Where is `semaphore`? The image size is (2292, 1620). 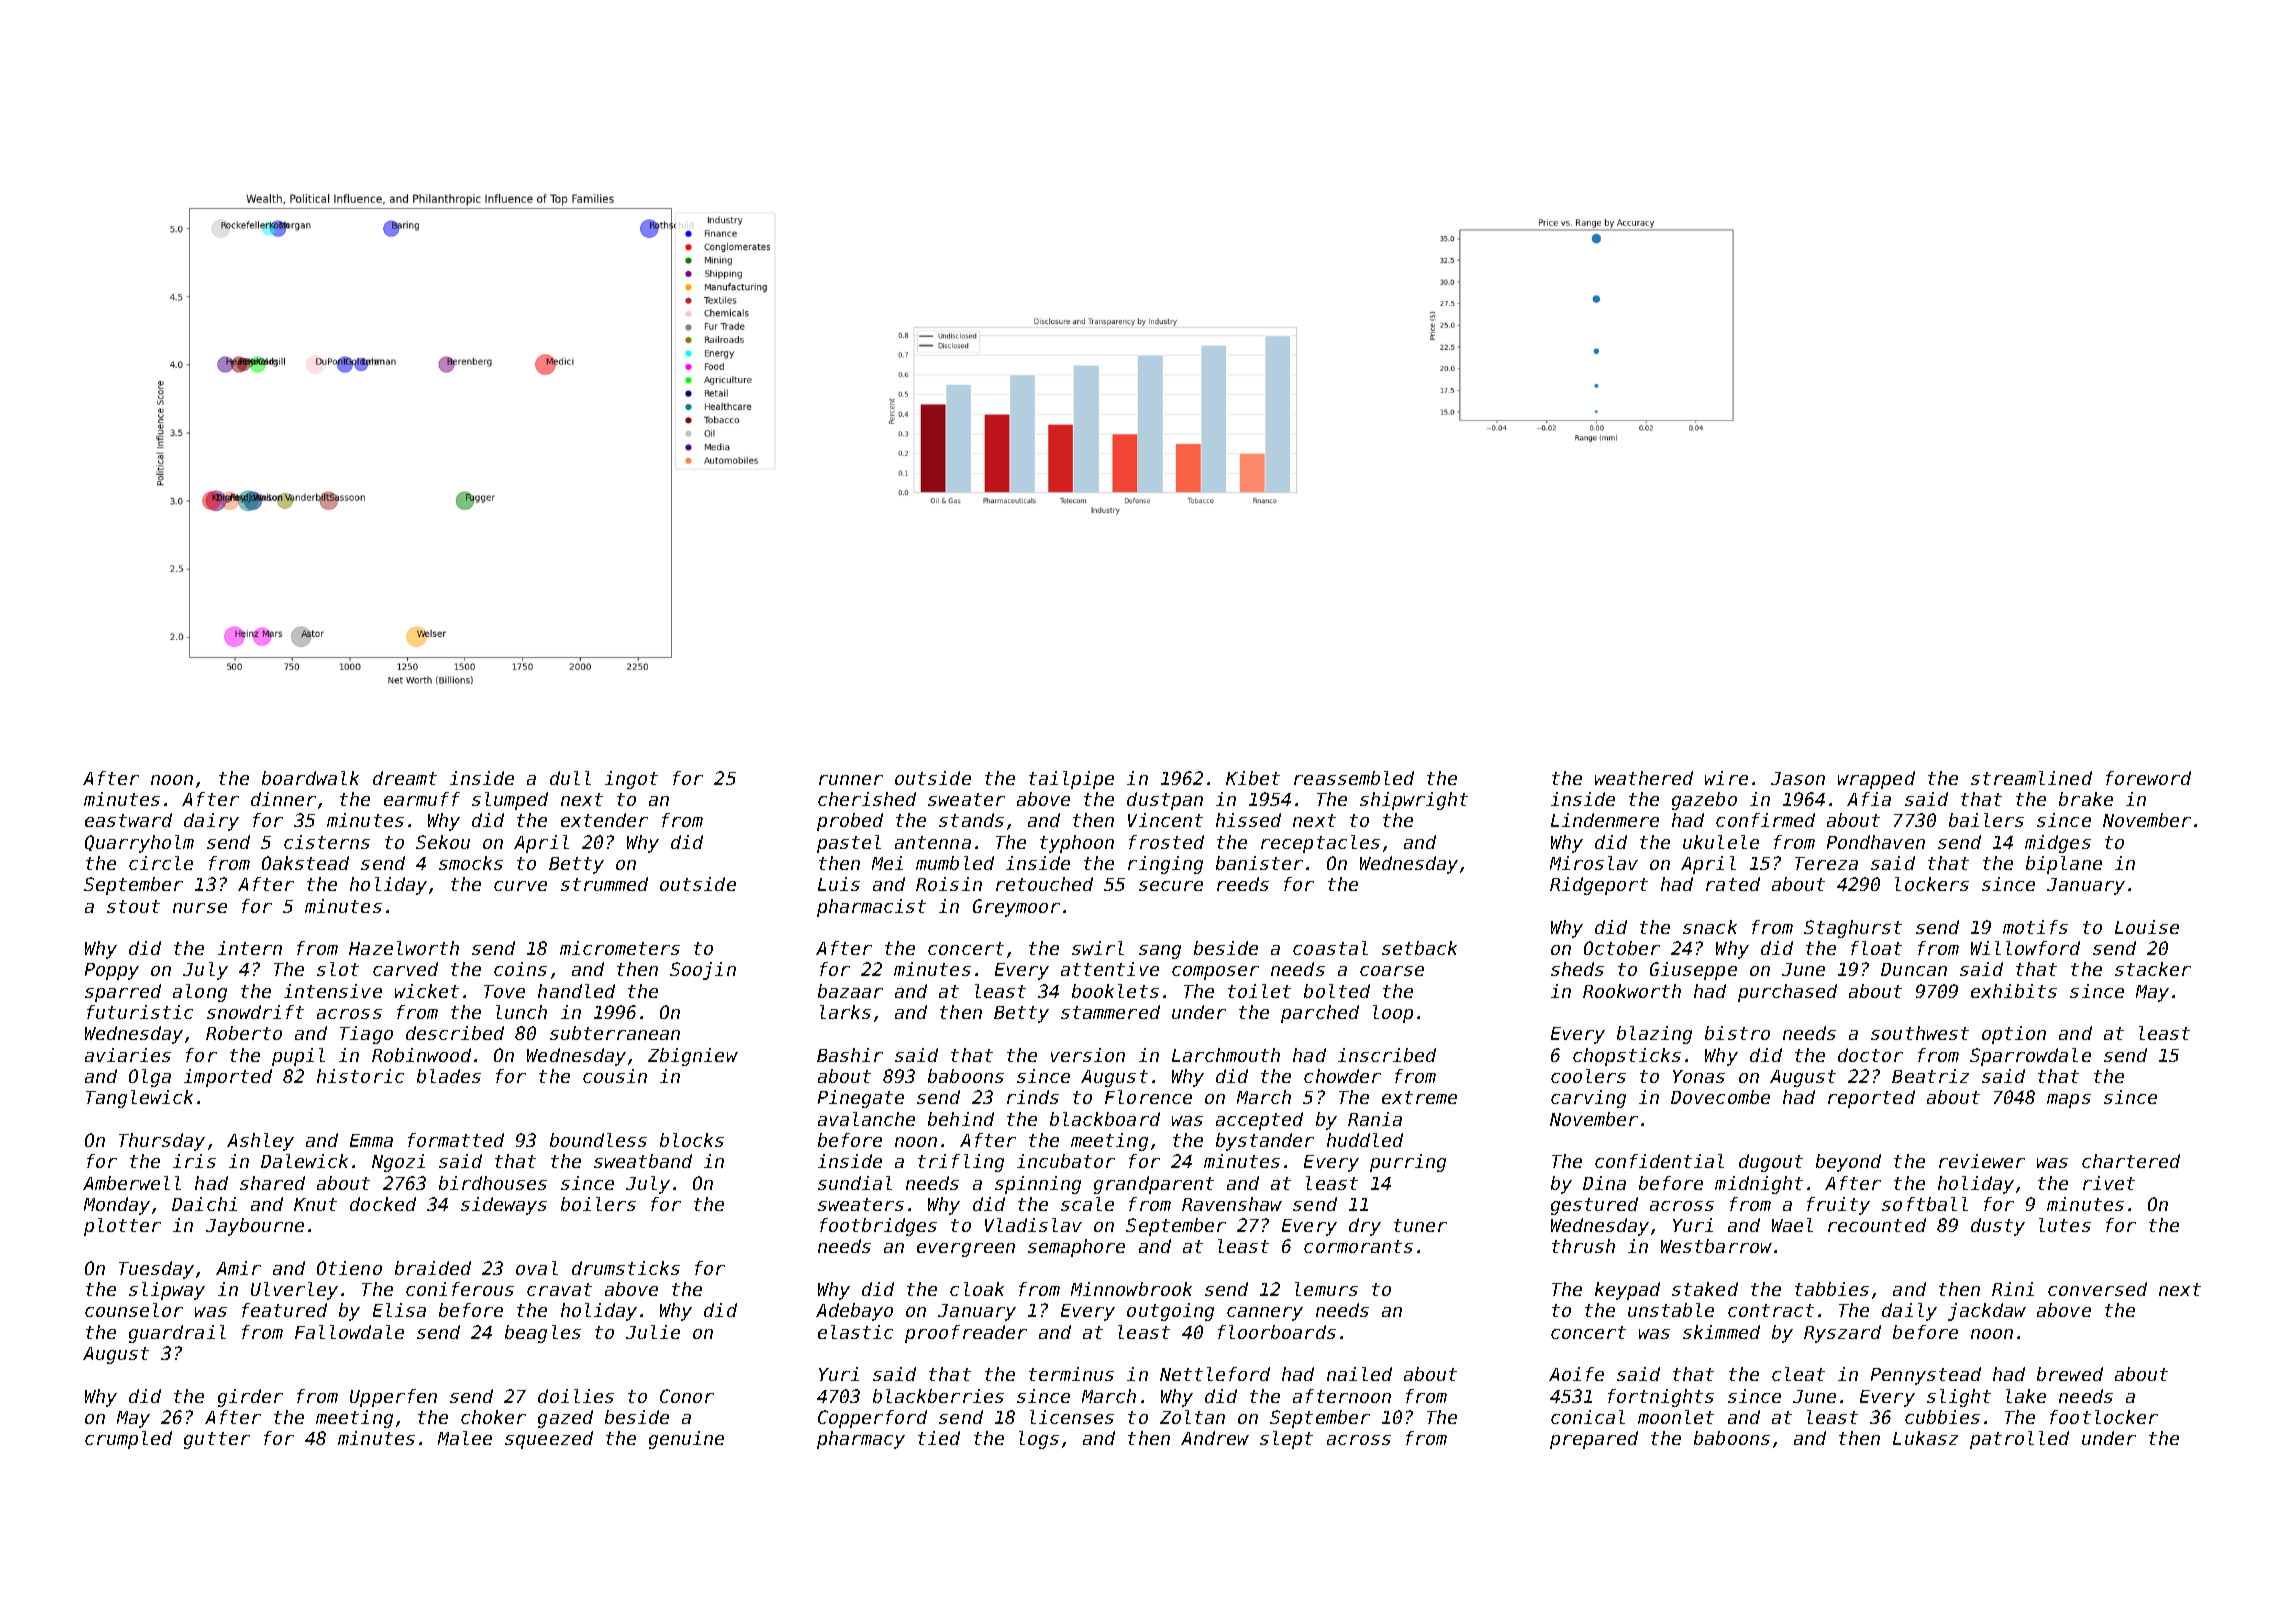 semaphore is located at coordinates (1076, 1248).
